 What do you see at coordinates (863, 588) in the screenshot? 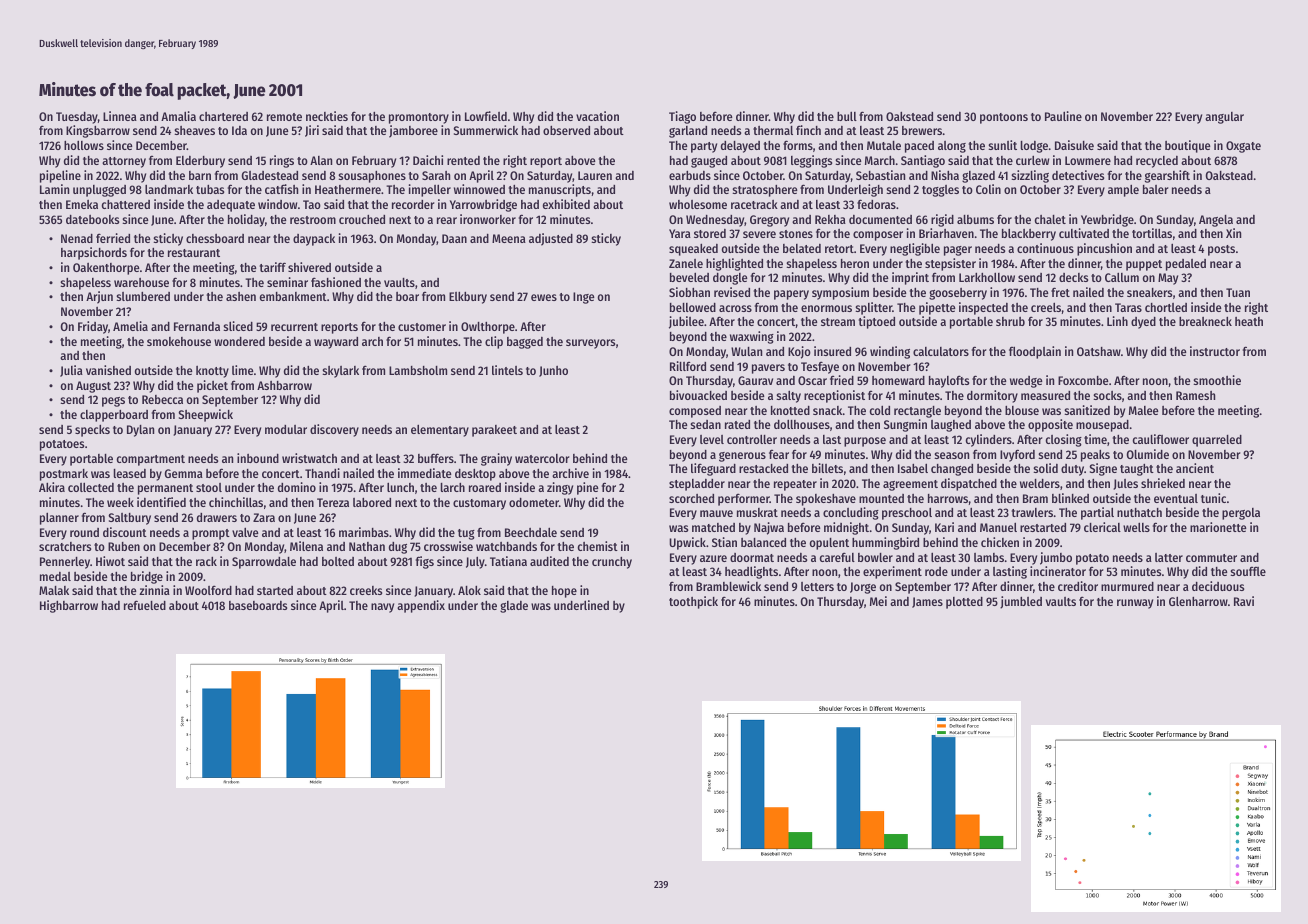
I see `Jorge` at bounding box center [863, 588].
